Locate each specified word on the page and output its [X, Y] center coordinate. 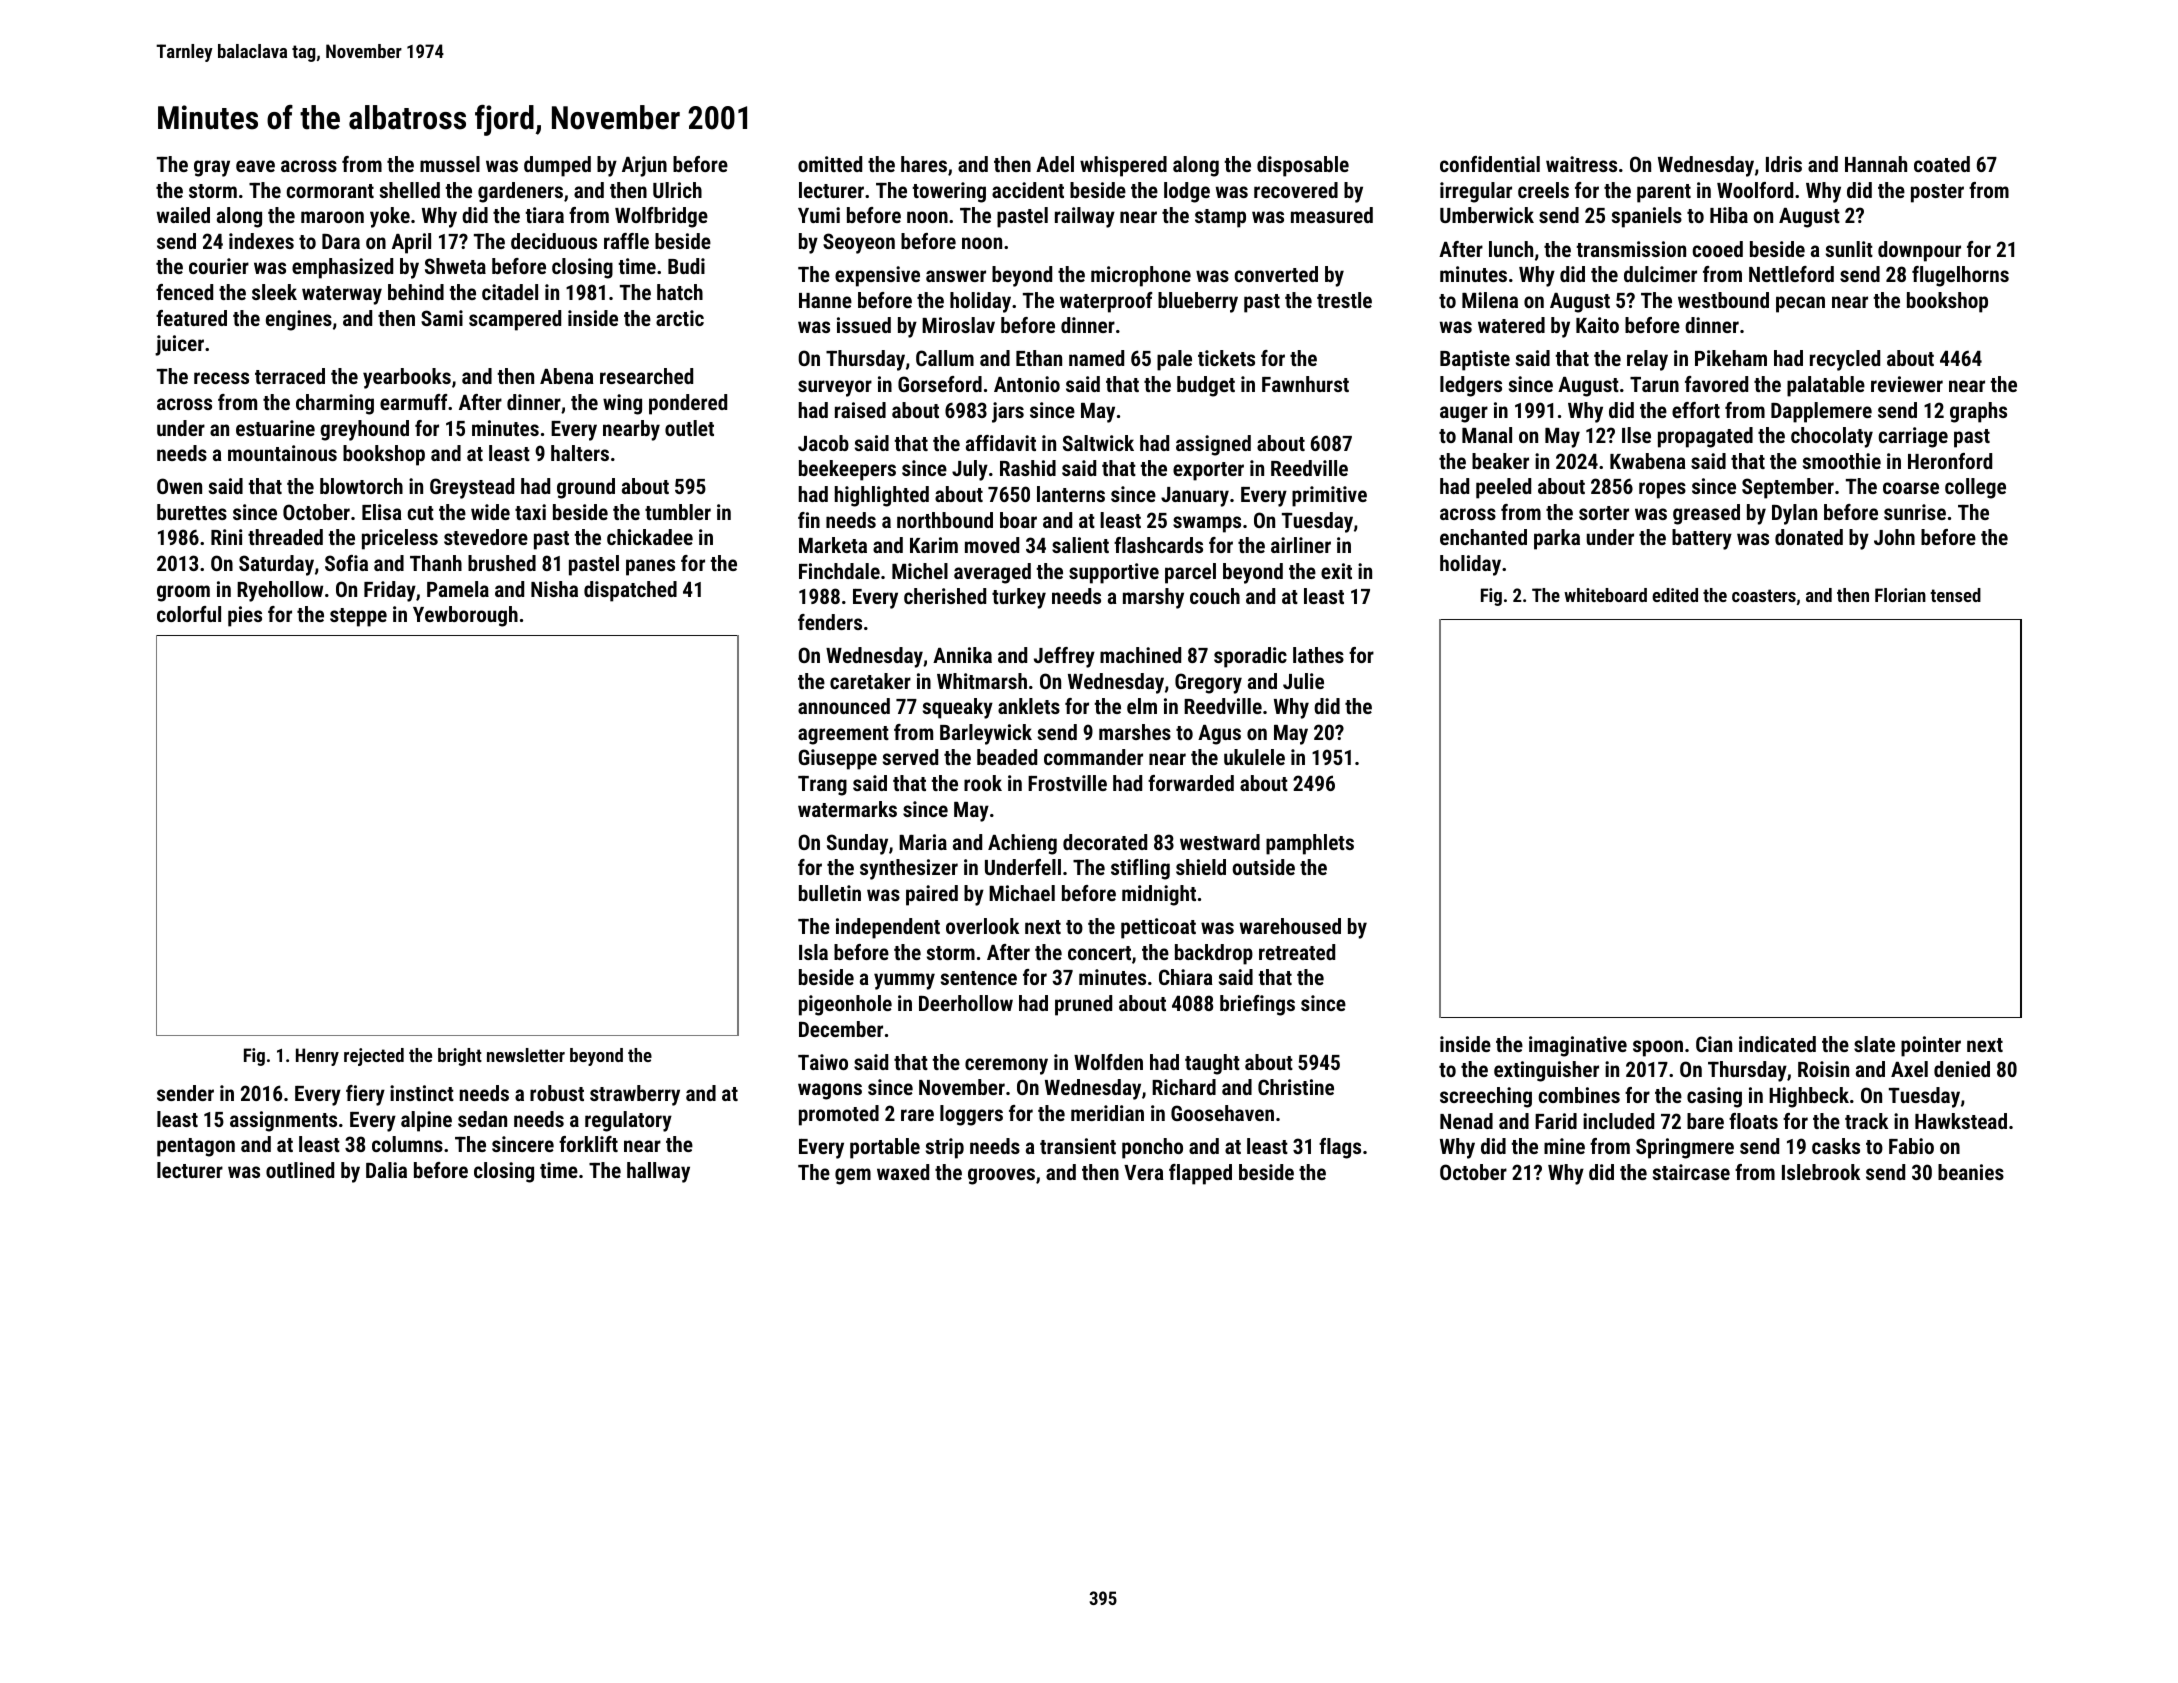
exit [1336, 571]
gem [853, 1176]
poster [1937, 193]
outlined [300, 1170]
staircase [1691, 1172]
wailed [183, 215]
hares [924, 164]
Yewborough [465, 616]
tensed [1955, 595]
